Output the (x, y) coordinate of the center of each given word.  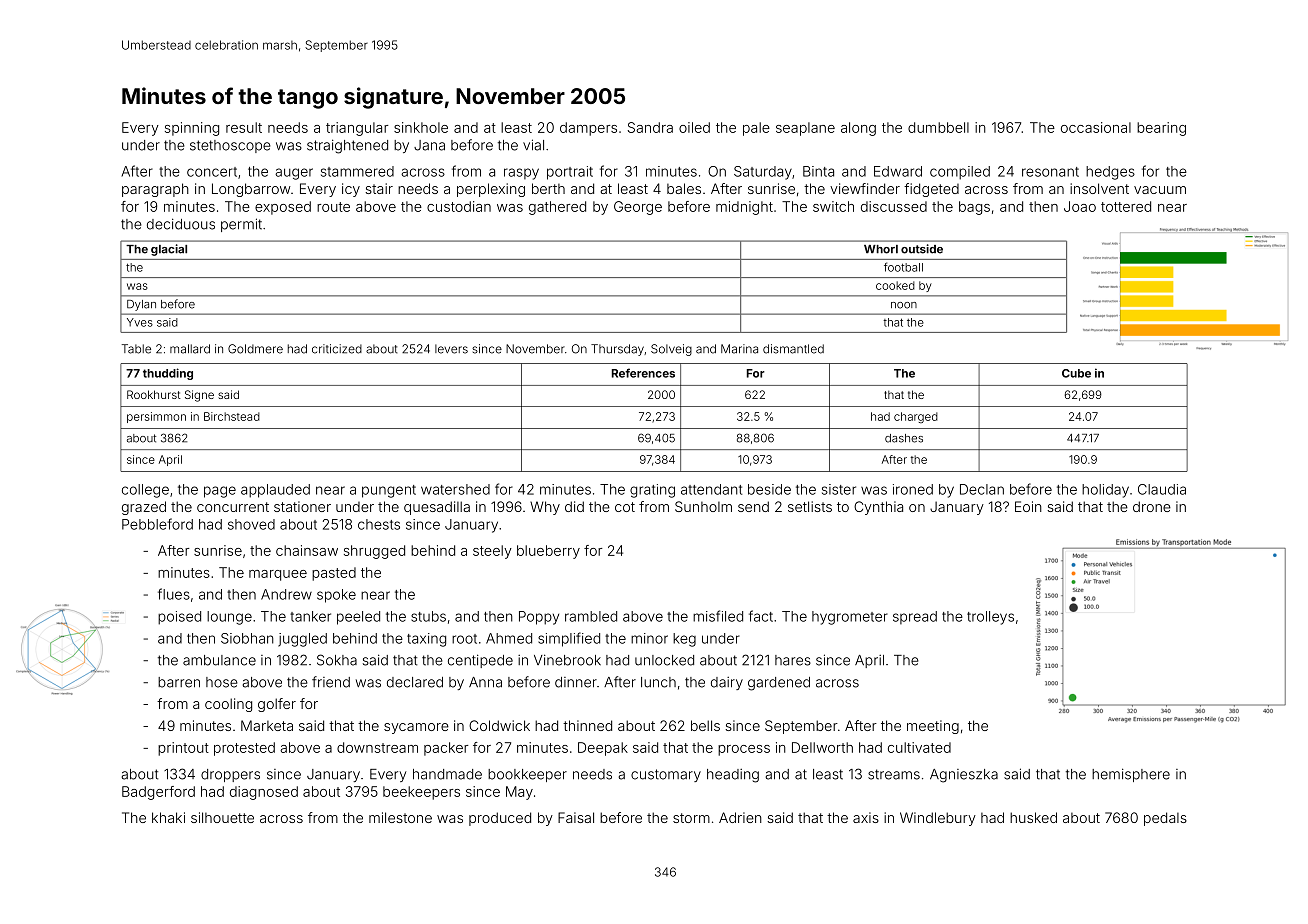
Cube (1076, 373)
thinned (587, 725)
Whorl (881, 249)
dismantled (793, 349)
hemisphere (1131, 775)
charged (916, 417)
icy (351, 190)
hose (222, 682)
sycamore (416, 728)
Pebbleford (157, 524)
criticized (337, 349)
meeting (933, 727)
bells (705, 725)
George (638, 208)
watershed (455, 489)
